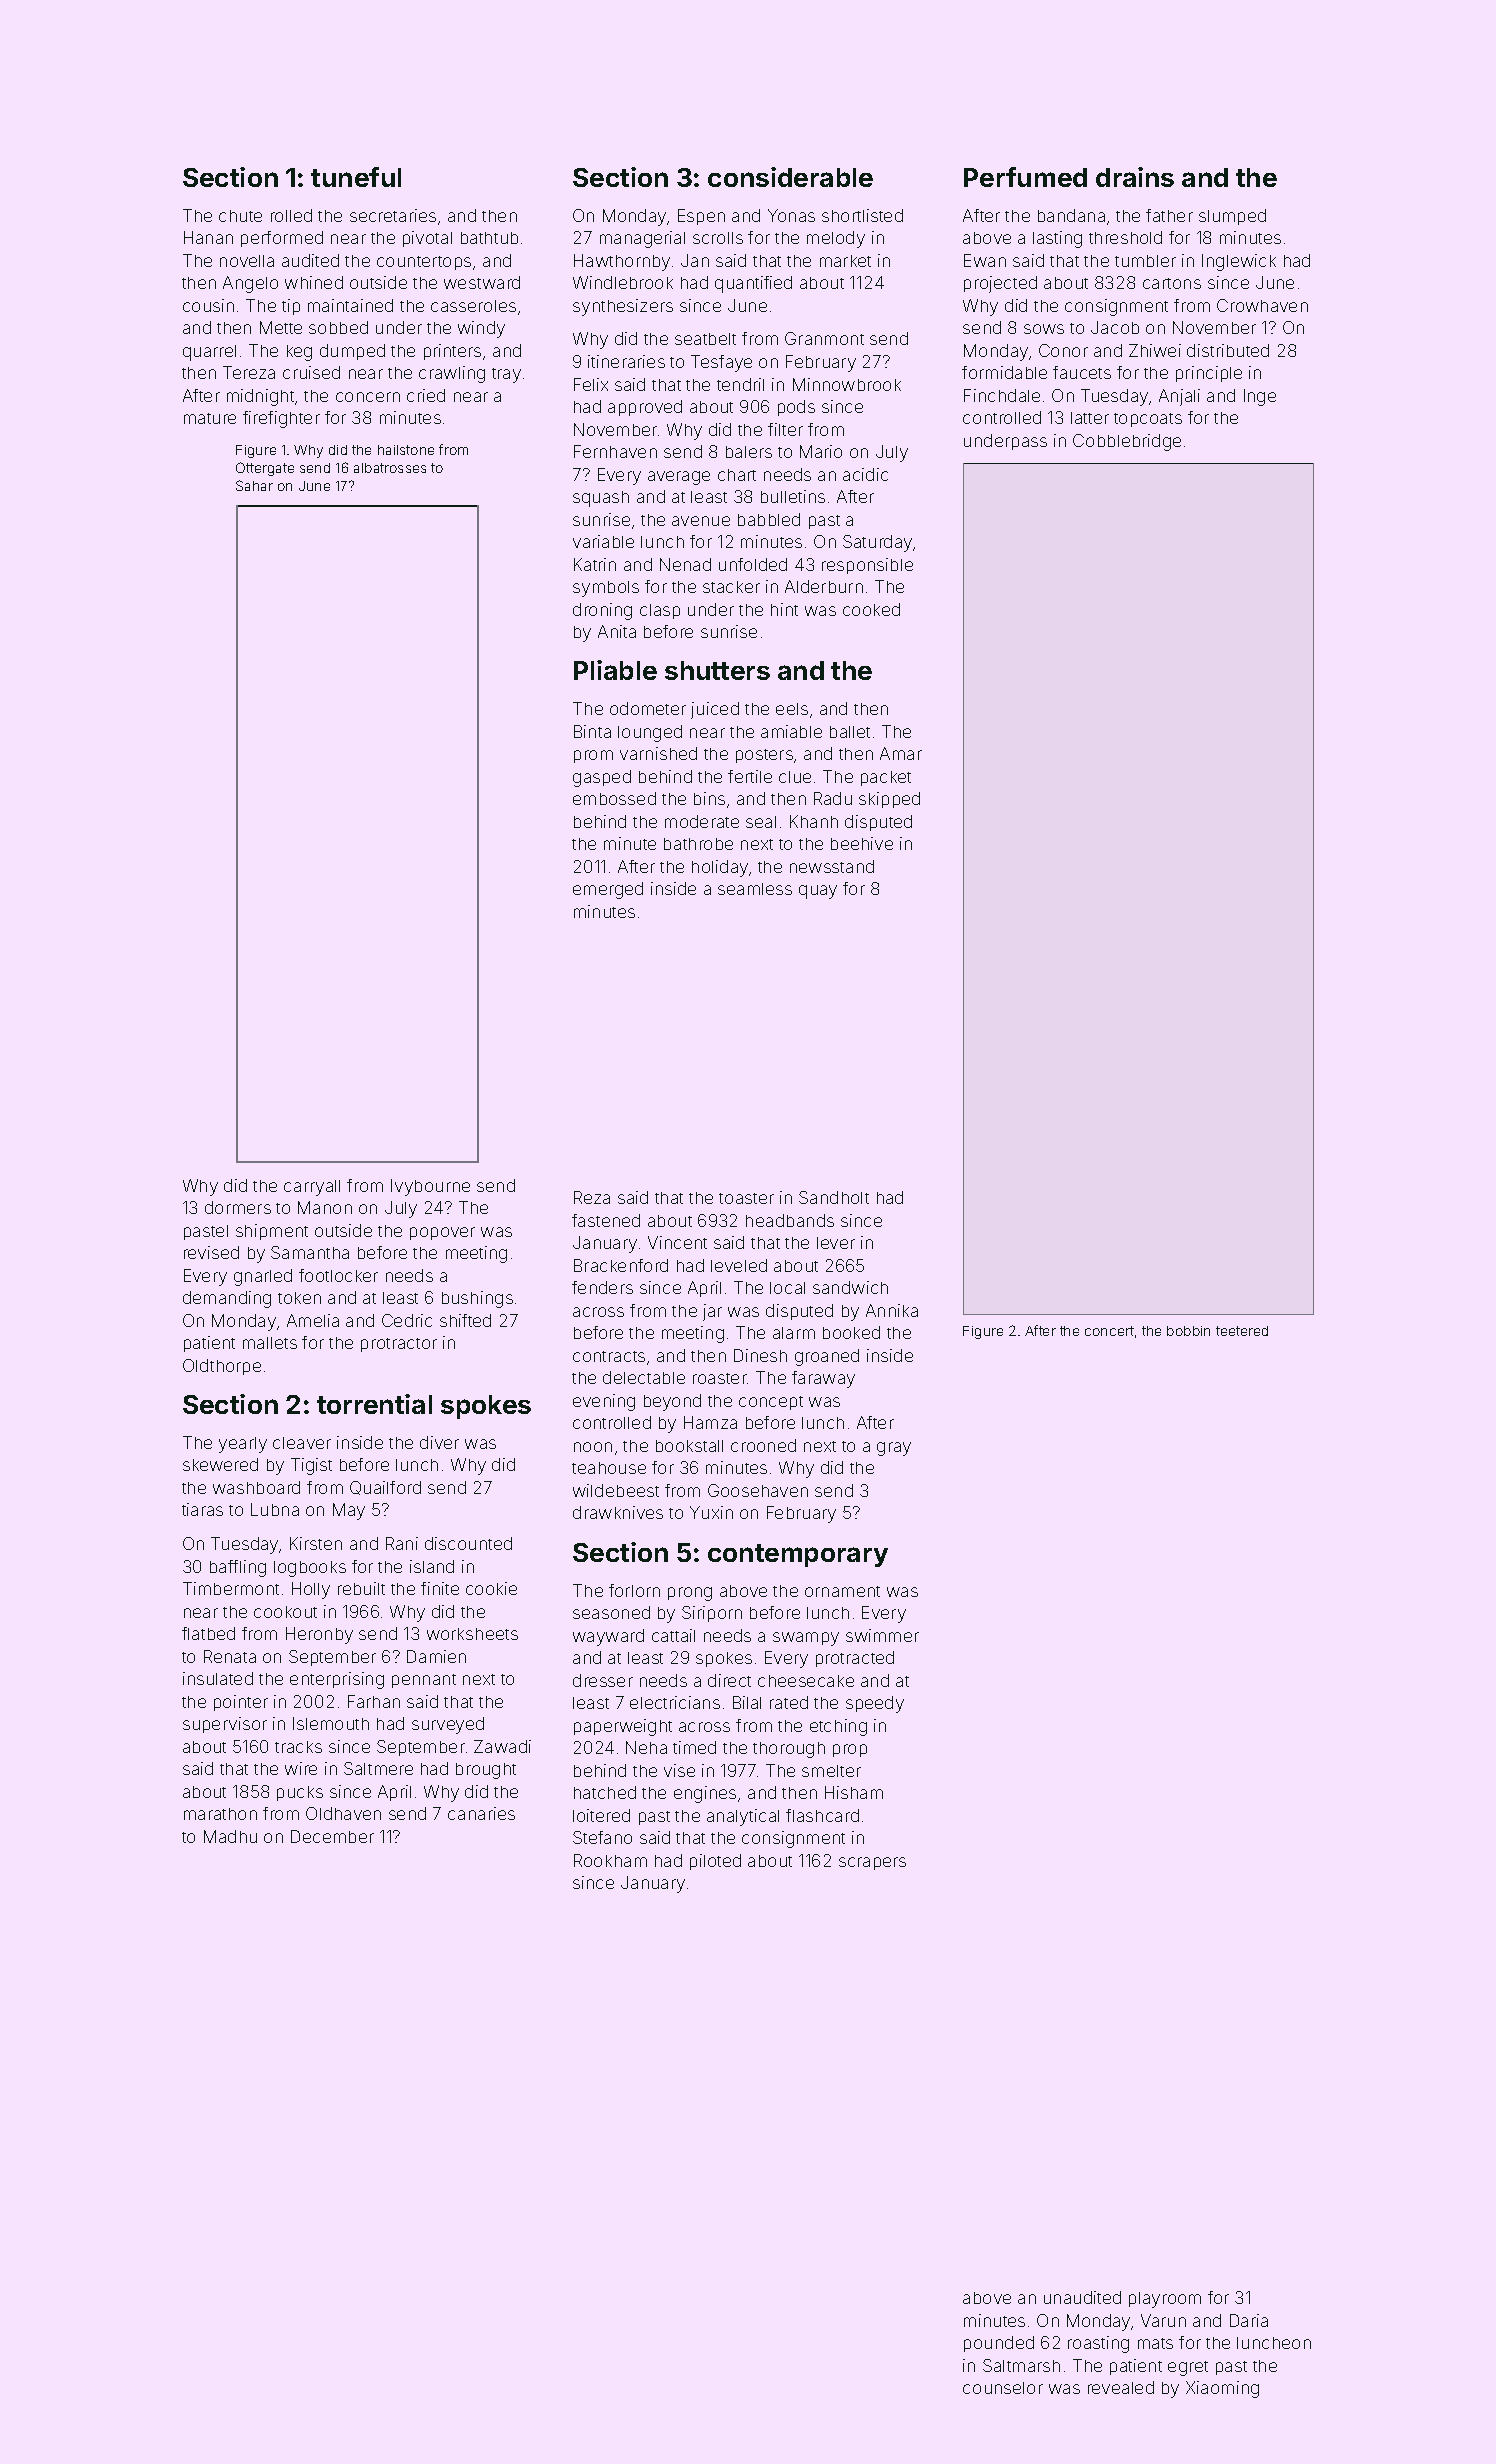  What do you see at coordinates (834, 1197) in the screenshot?
I see `Sandholt` at bounding box center [834, 1197].
